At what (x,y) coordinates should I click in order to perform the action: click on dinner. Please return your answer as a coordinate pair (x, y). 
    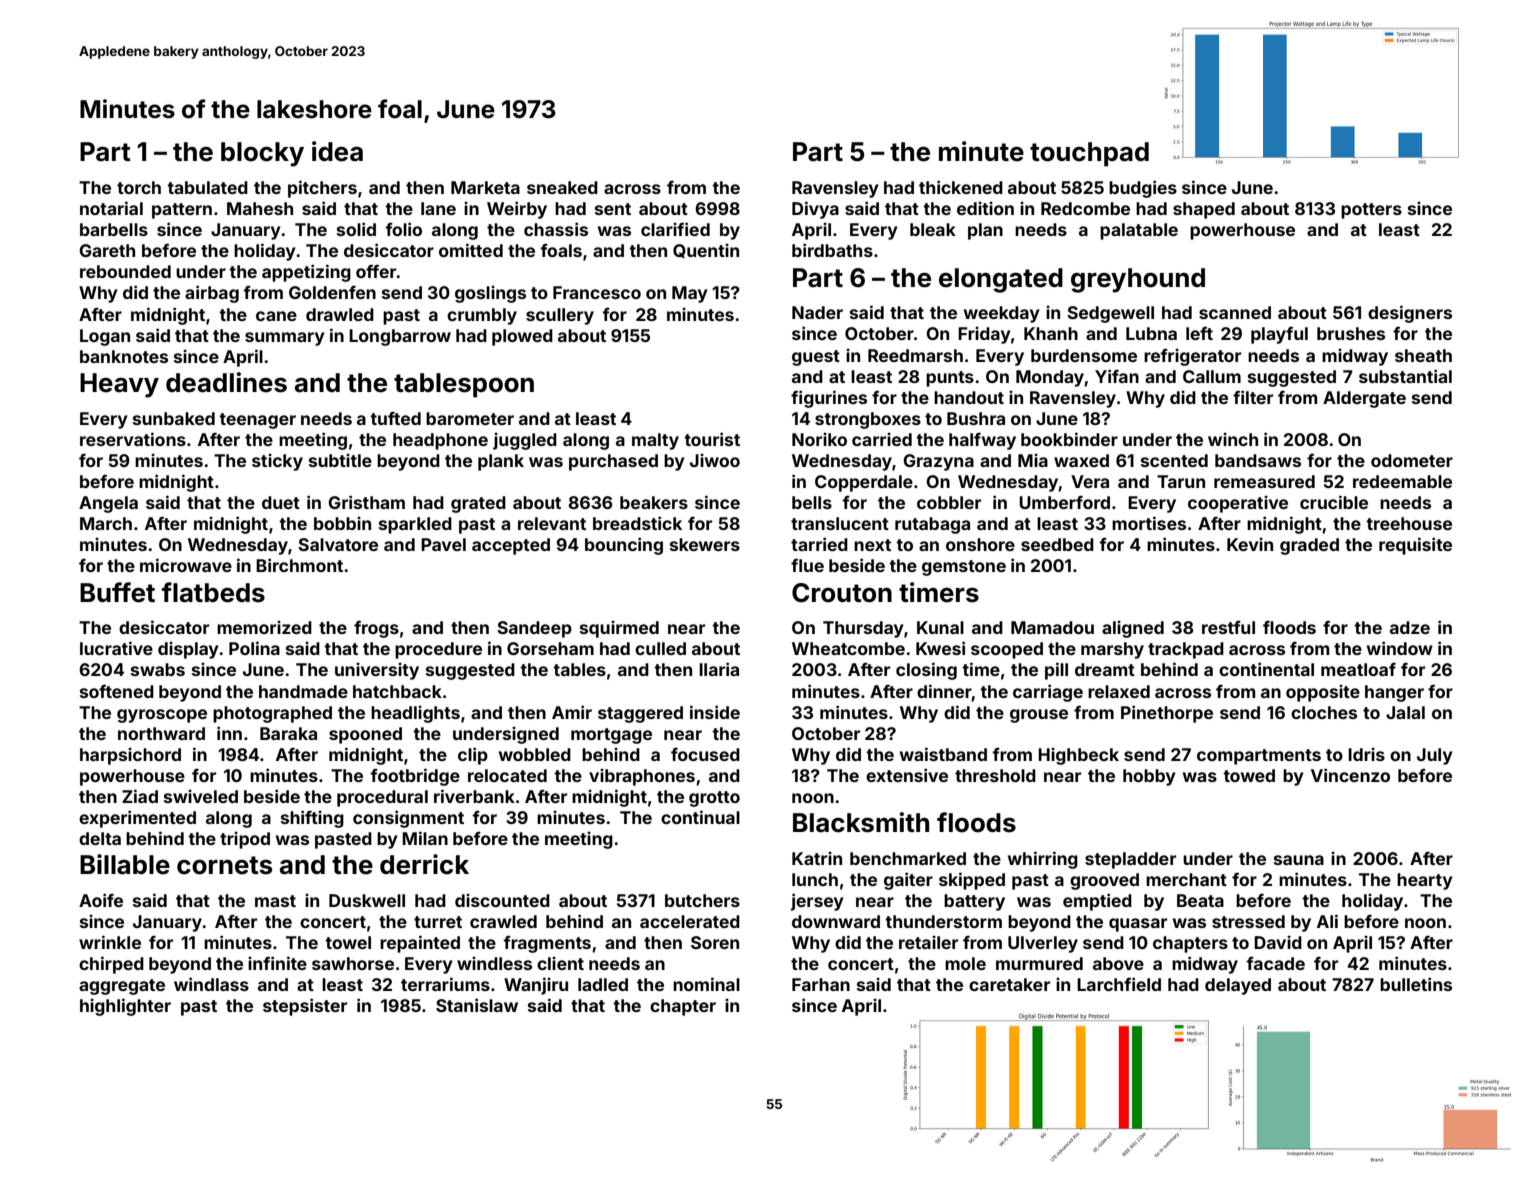
    Looking at the image, I should click on (944, 691).
